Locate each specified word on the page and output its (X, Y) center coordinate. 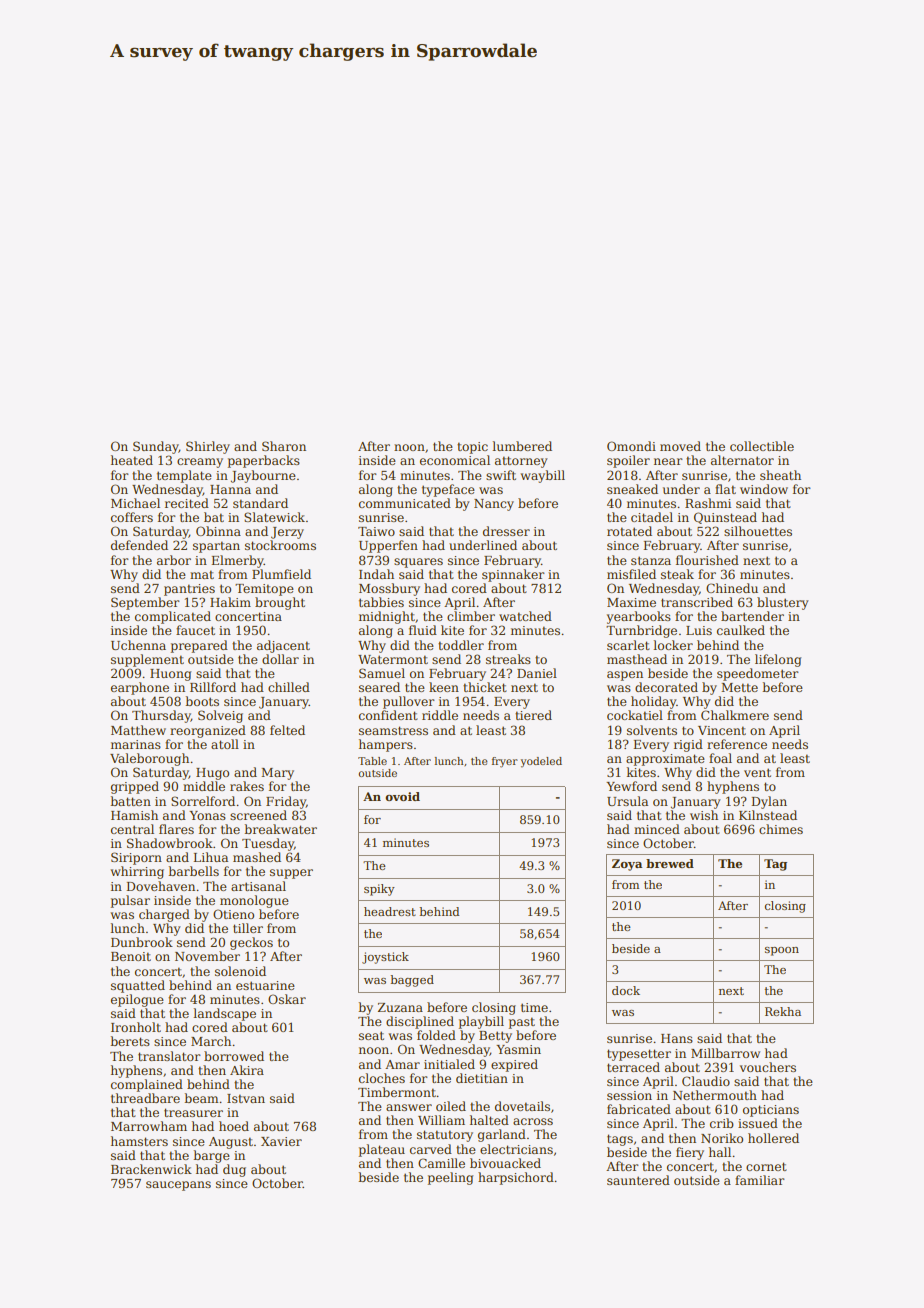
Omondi (631, 446)
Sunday (156, 447)
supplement (147, 660)
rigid (688, 745)
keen (444, 687)
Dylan (769, 802)
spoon (782, 951)
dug (234, 1170)
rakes (247, 786)
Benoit (131, 956)
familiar (760, 1180)
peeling (450, 1178)
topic (472, 448)
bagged (412, 981)
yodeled (541, 762)
